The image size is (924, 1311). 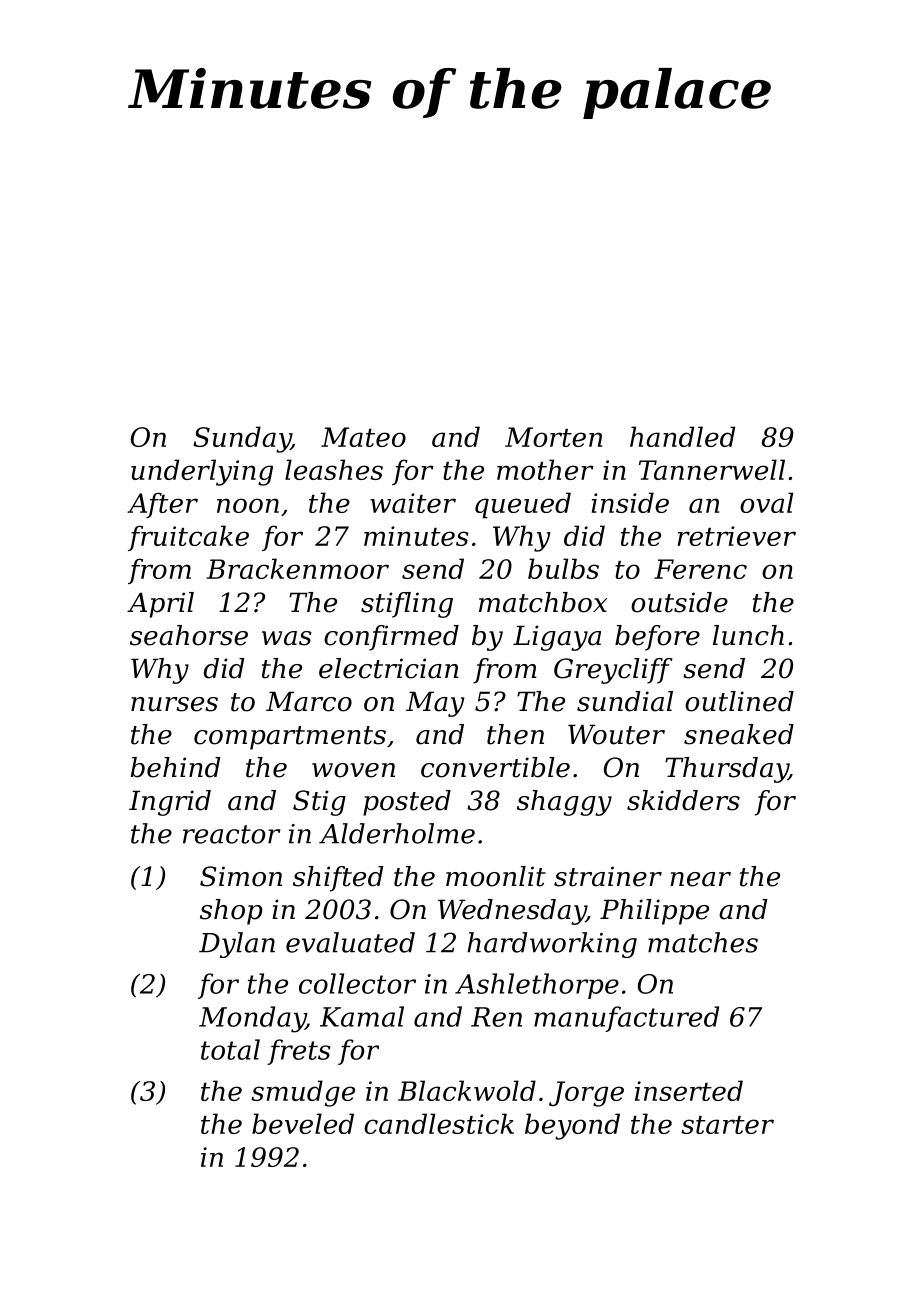 What do you see at coordinates (303, 1123) in the screenshot?
I see `beveled` at bounding box center [303, 1123].
